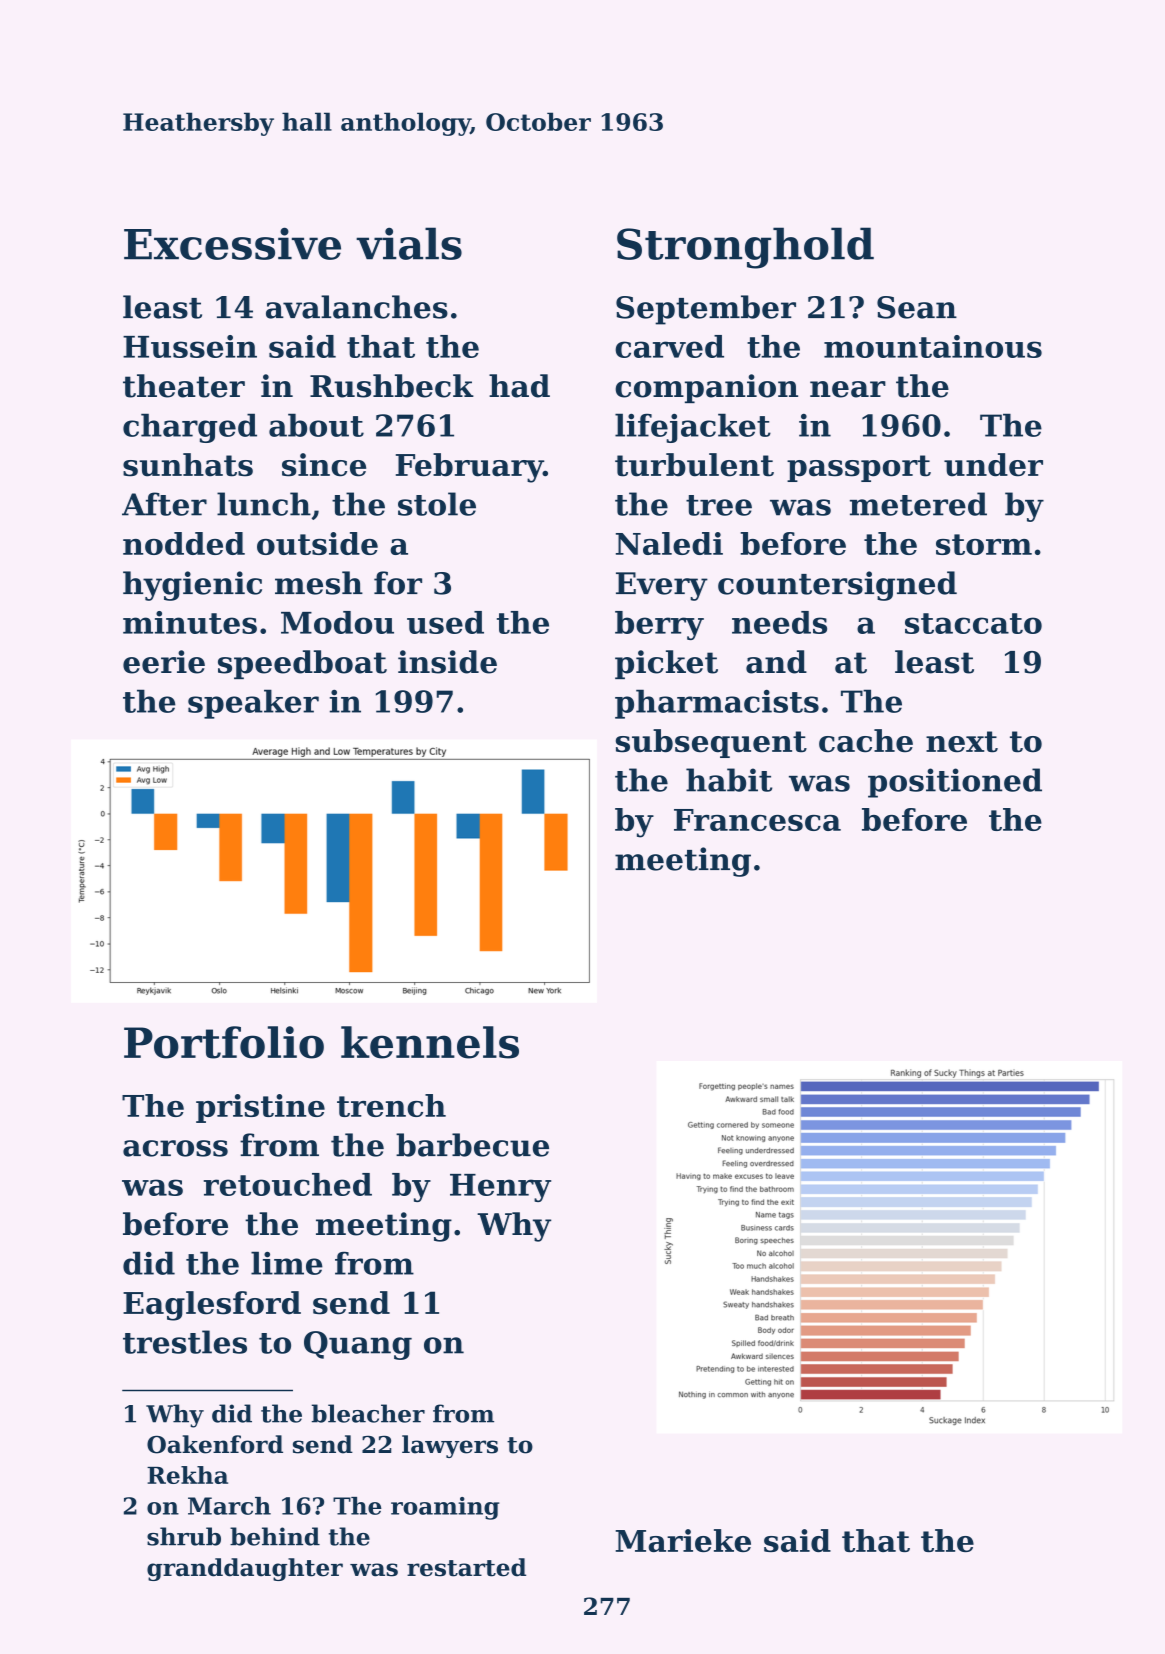 This screenshot has height=1654, width=1165. Describe the element at coordinates (232, 243) in the screenshot. I see `Excessive` at that location.
